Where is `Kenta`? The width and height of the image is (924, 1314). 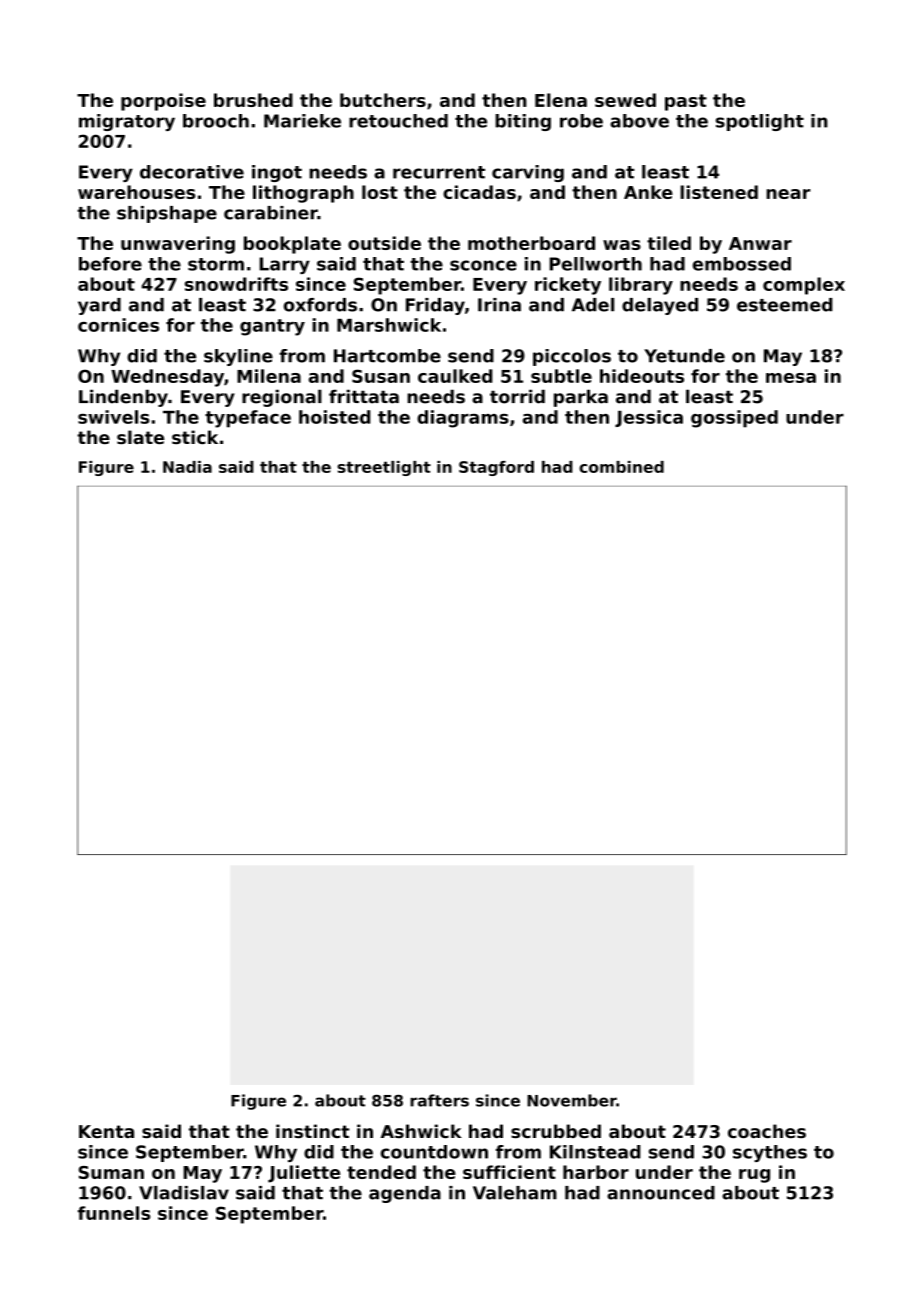
Kenta is located at coordinates (106, 1131).
